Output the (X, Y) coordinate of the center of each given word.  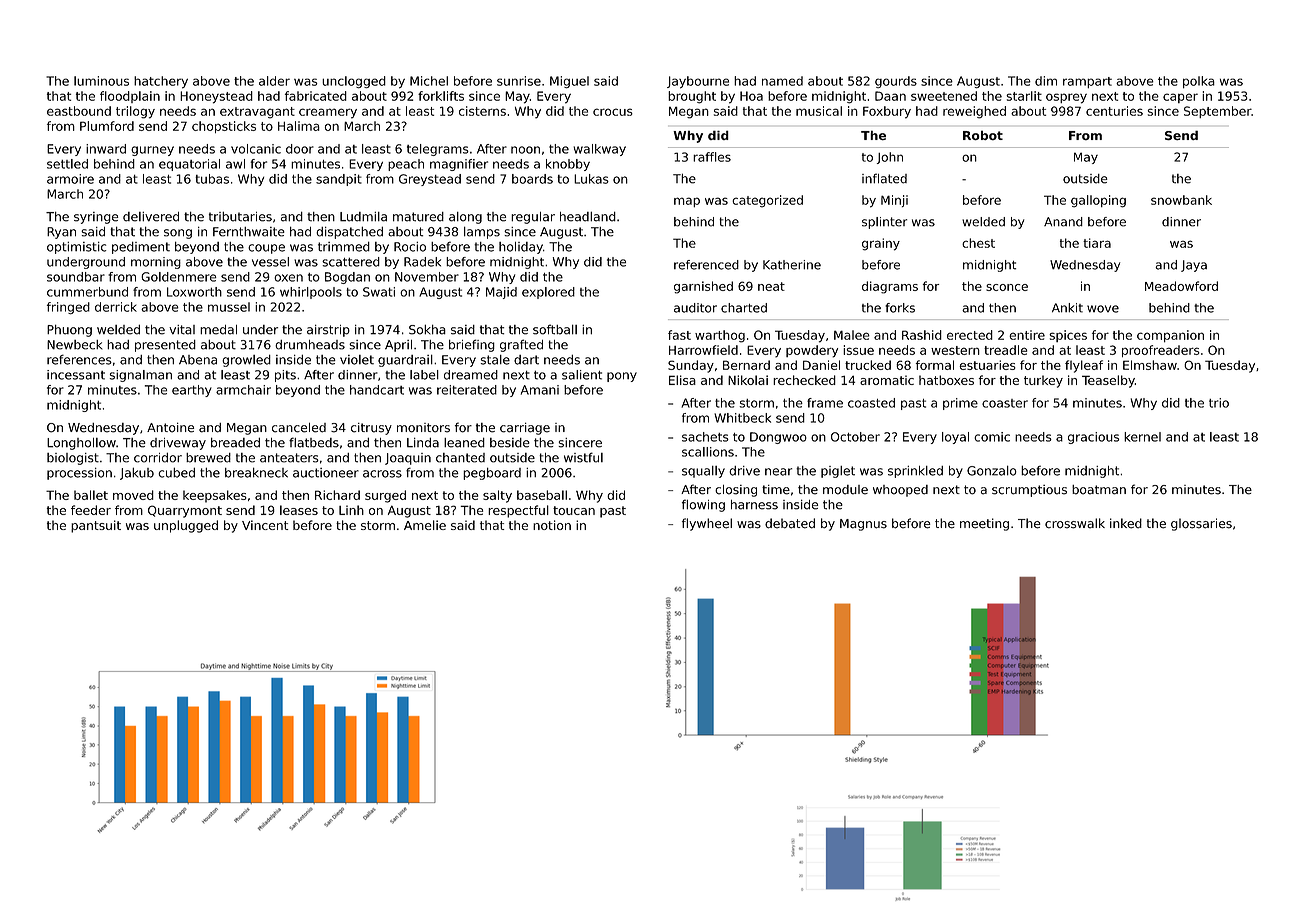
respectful (518, 511)
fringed (68, 308)
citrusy (371, 429)
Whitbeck (742, 418)
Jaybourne (698, 82)
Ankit (1067, 308)
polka (1199, 82)
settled (67, 164)
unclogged (354, 82)
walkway (599, 150)
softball (555, 329)
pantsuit (96, 526)
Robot (983, 135)
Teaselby (1108, 381)
